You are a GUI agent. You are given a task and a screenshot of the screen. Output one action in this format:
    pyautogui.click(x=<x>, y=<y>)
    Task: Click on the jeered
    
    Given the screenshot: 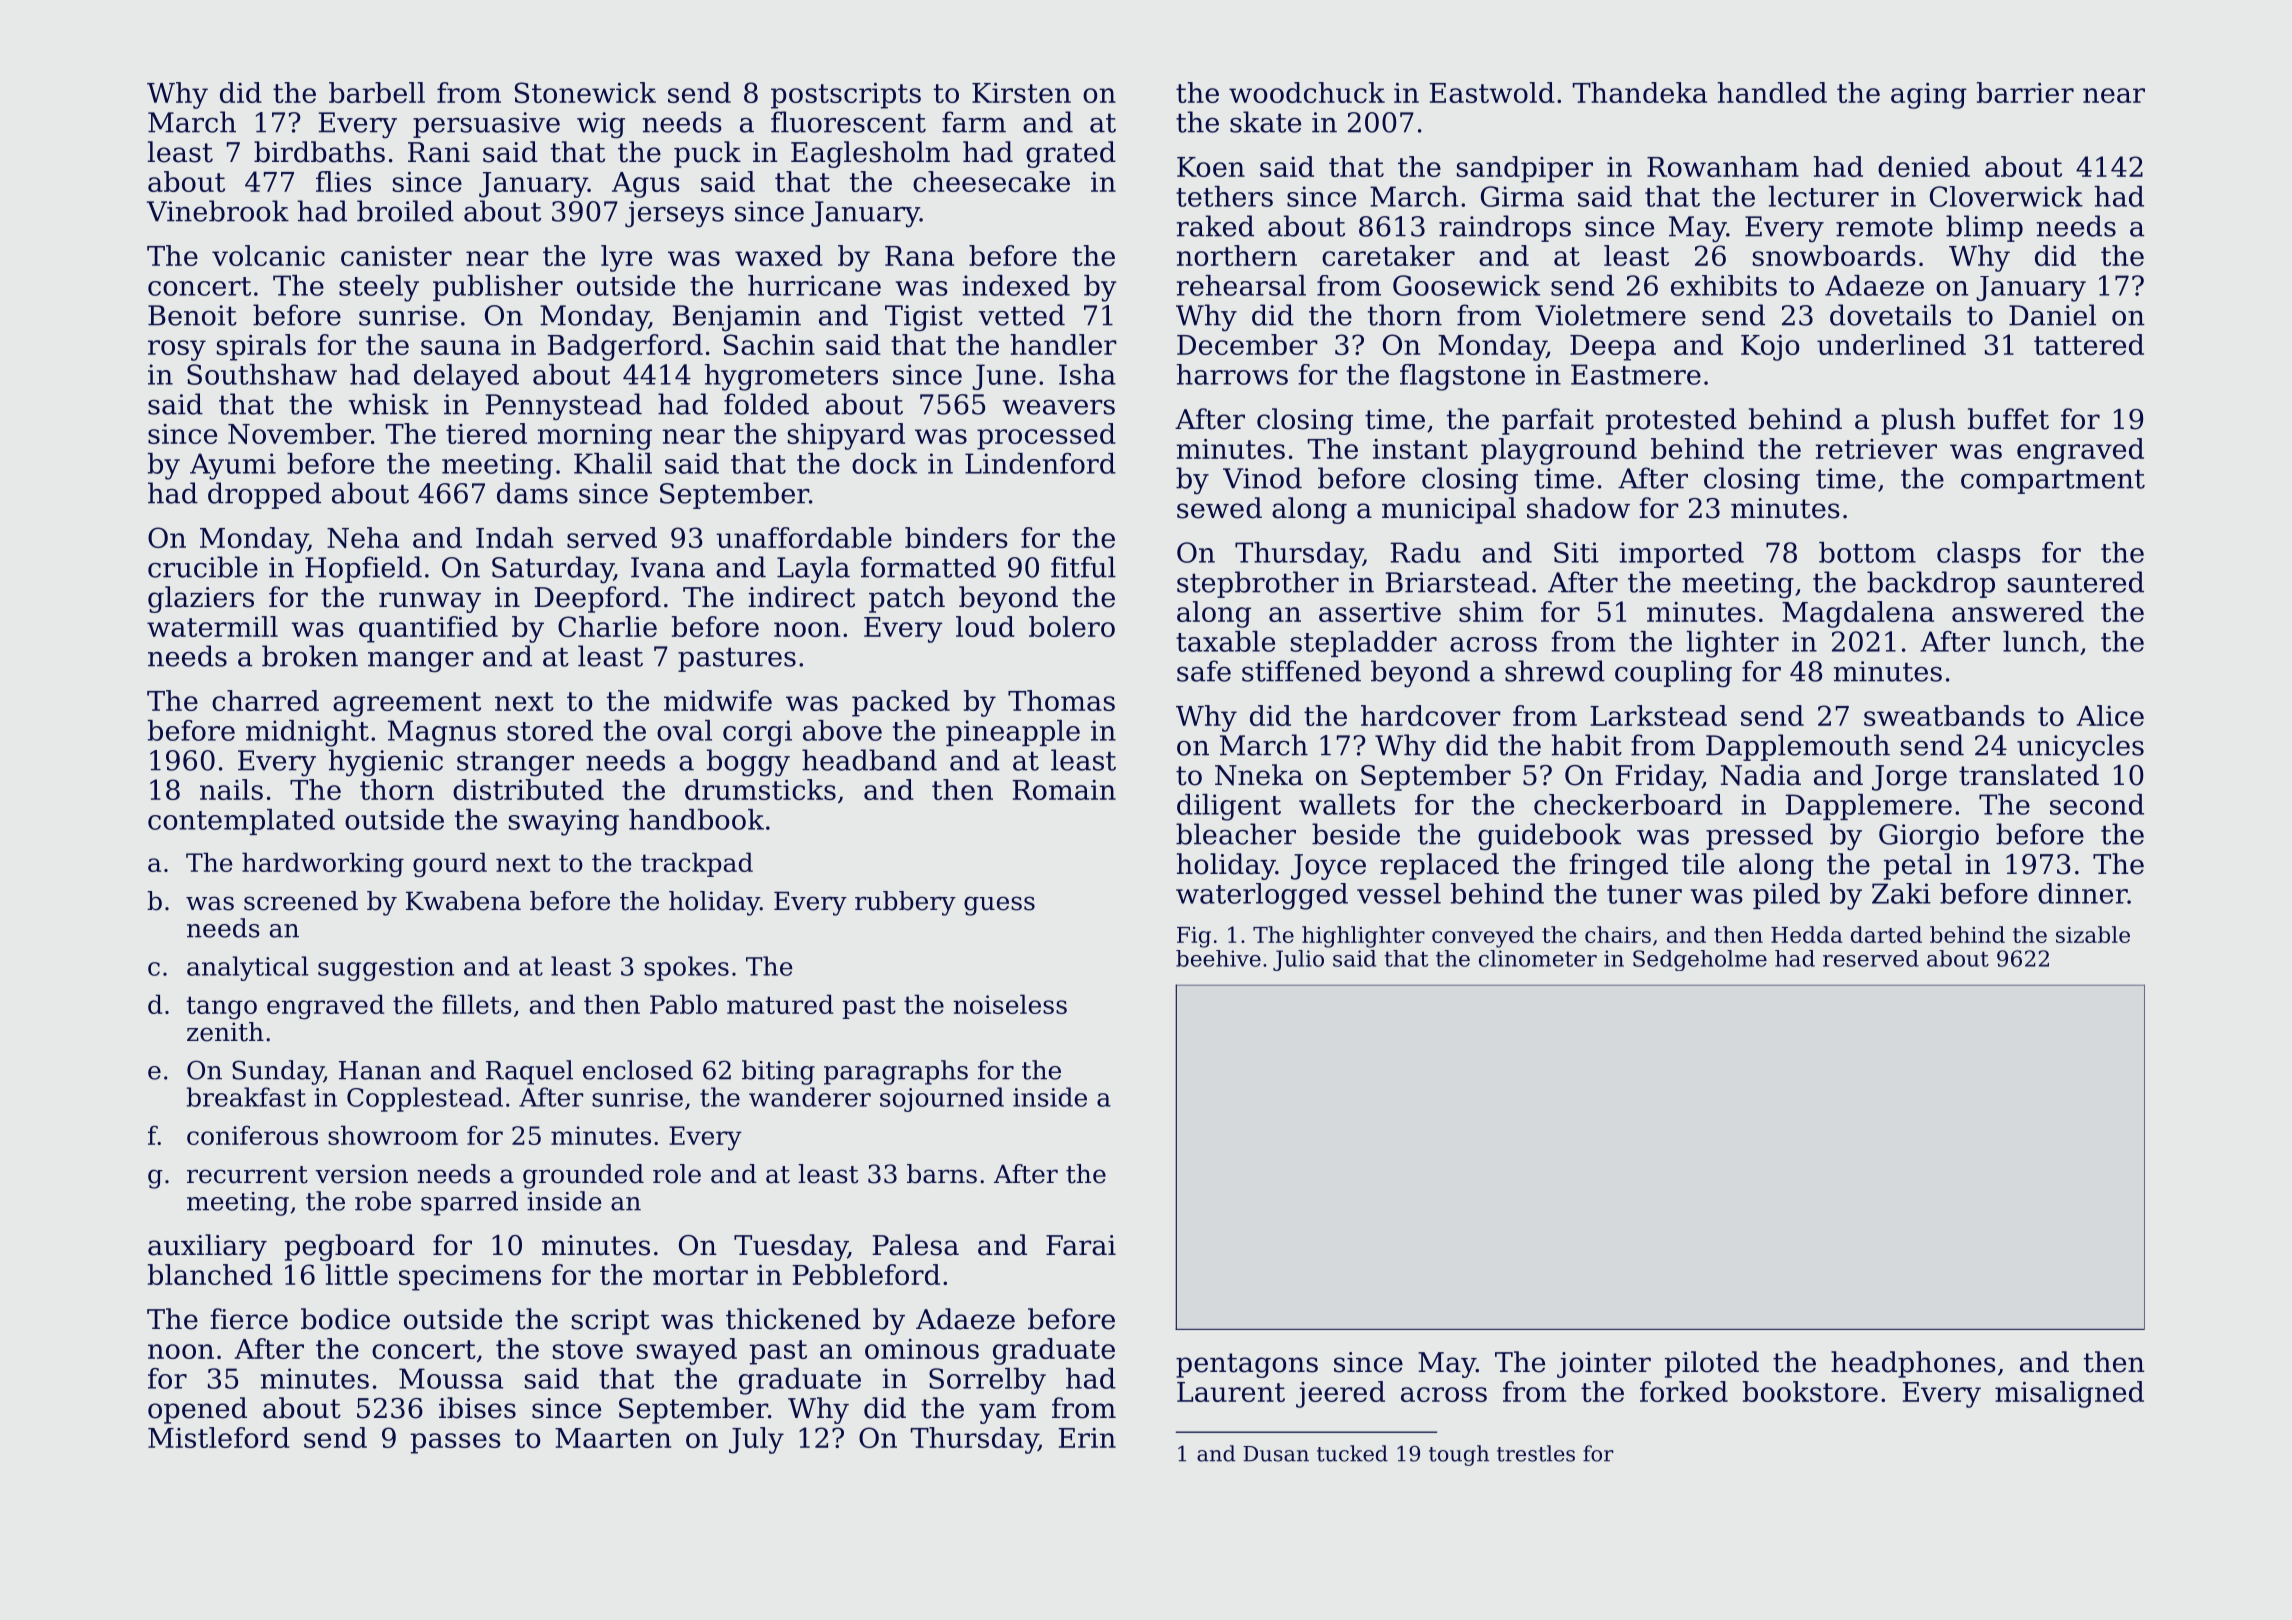 What is the action you would take?
    pyautogui.click(x=1340, y=1394)
